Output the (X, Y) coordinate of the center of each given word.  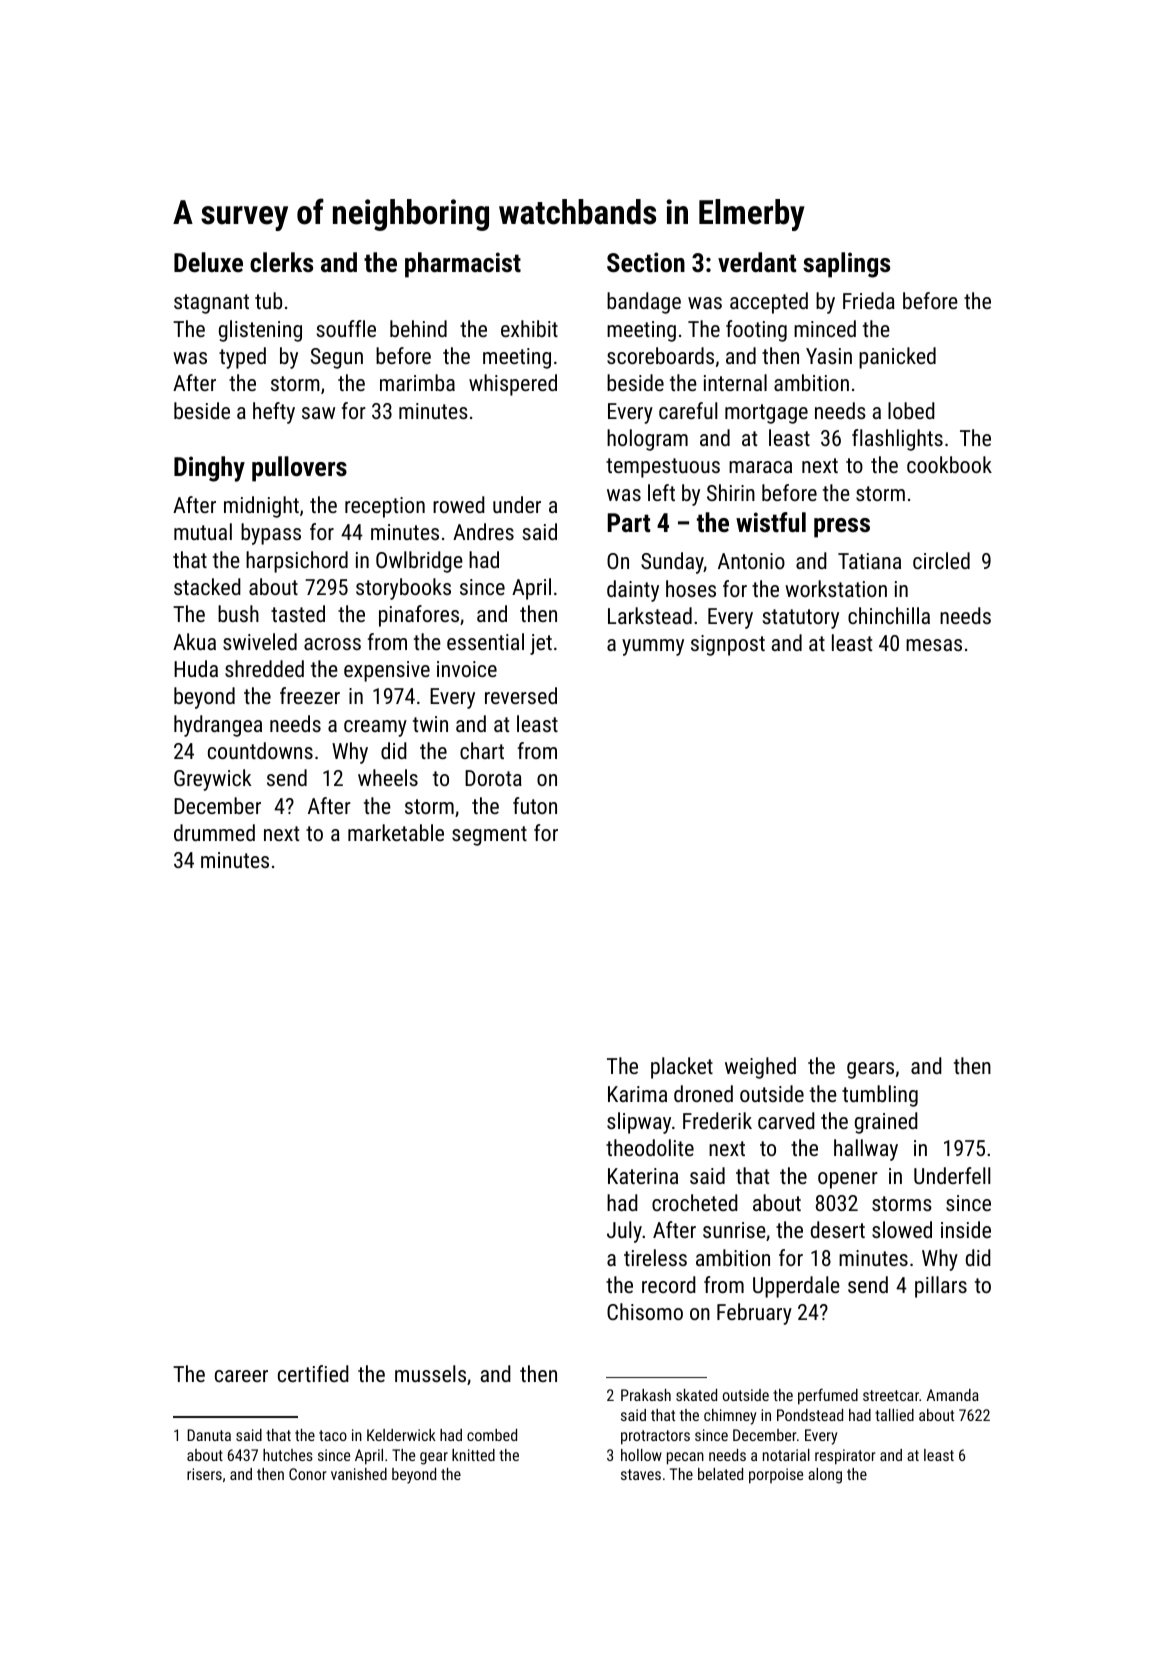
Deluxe (208, 262)
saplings (846, 265)
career (241, 1376)
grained (886, 1123)
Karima (637, 1094)
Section (646, 262)
